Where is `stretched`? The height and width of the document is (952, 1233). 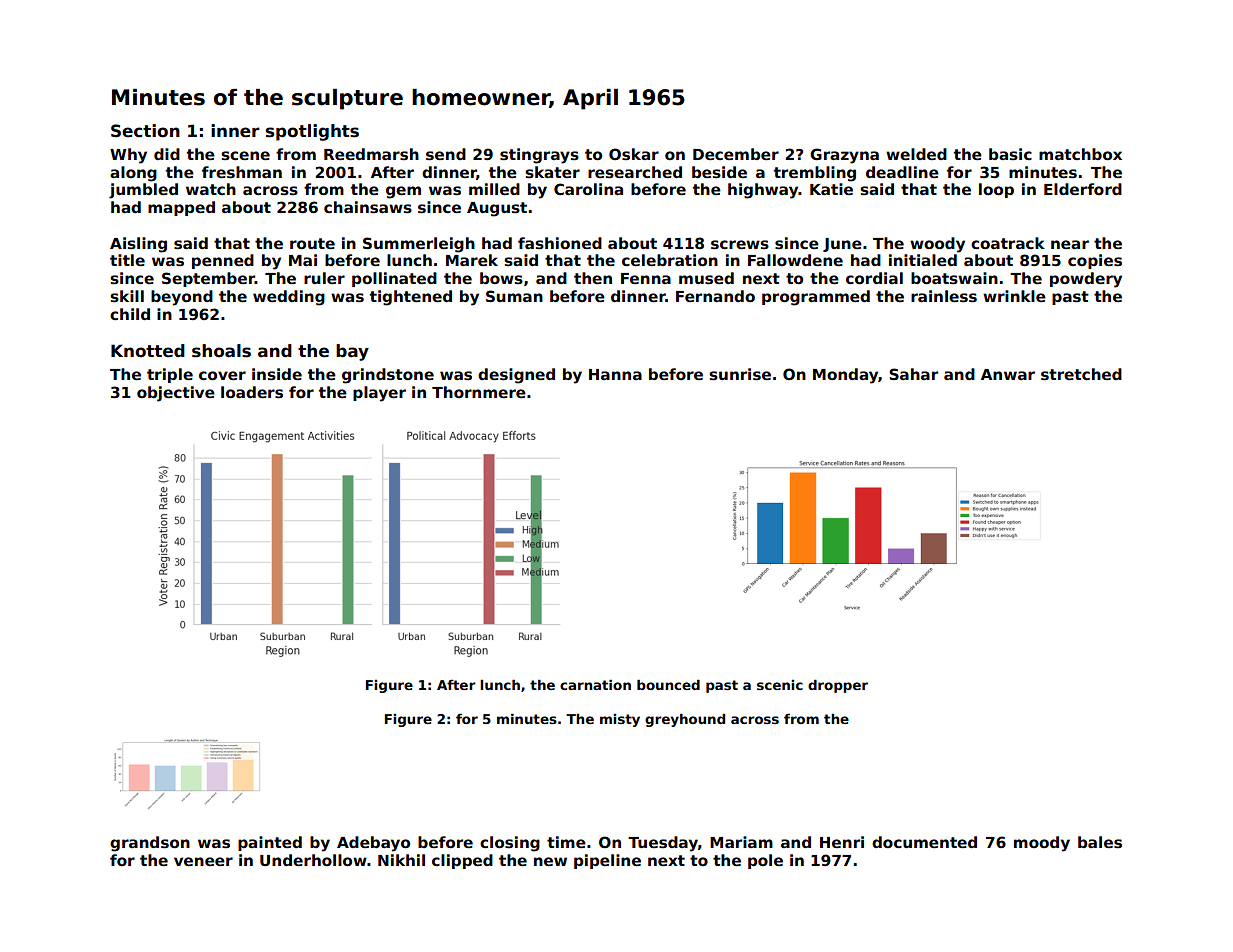 stretched is located at coordinates (1081, 374).
